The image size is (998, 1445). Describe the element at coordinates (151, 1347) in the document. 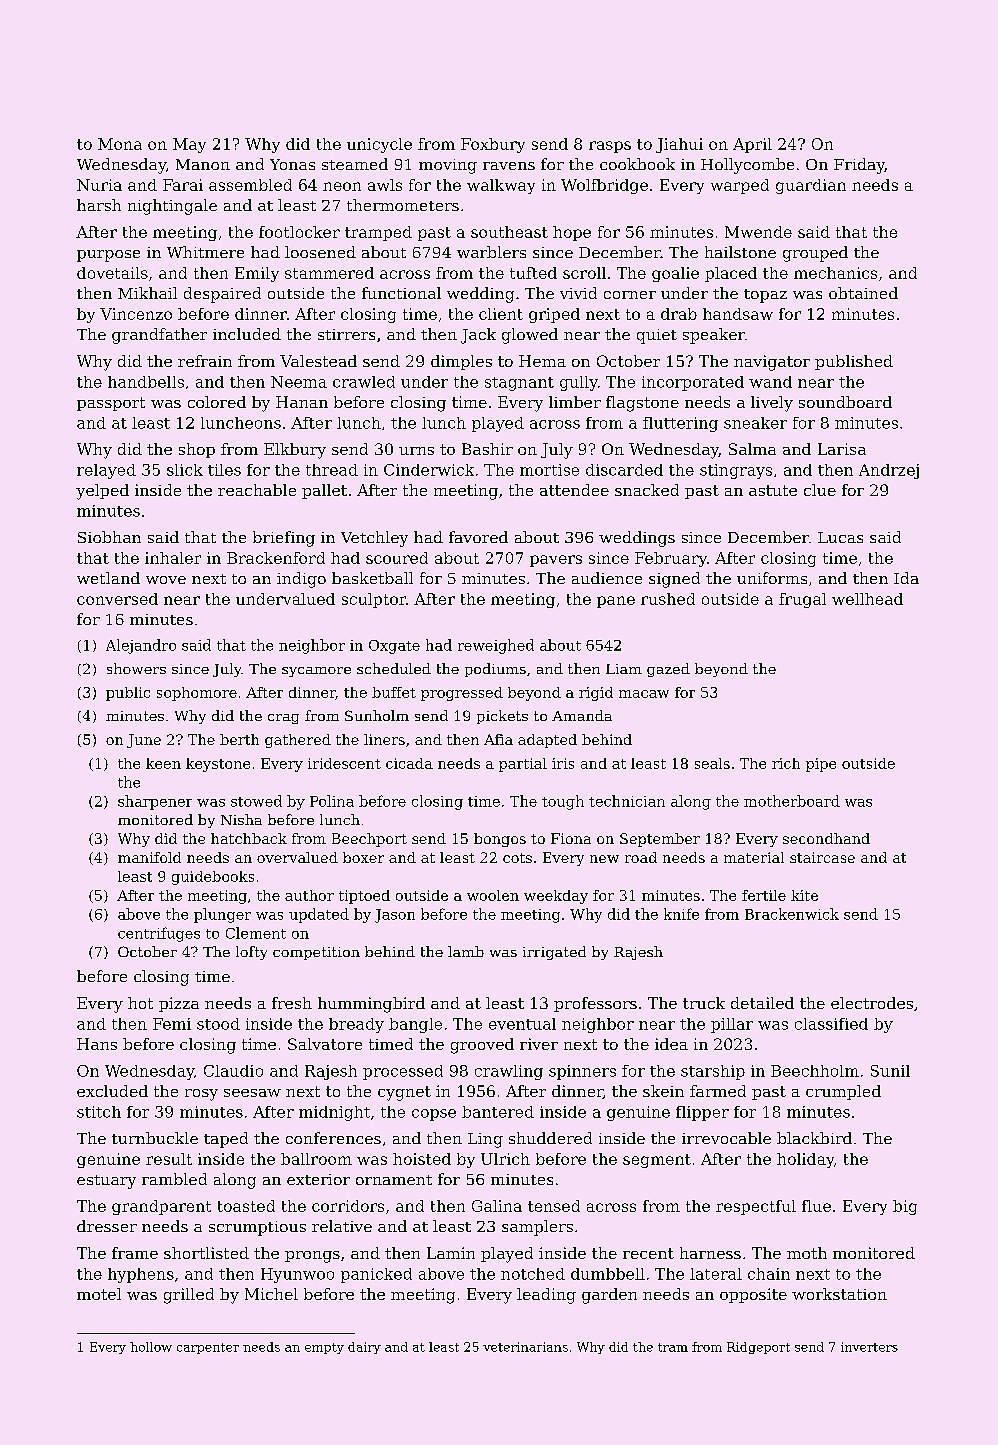

I see `hollow` at that location.
